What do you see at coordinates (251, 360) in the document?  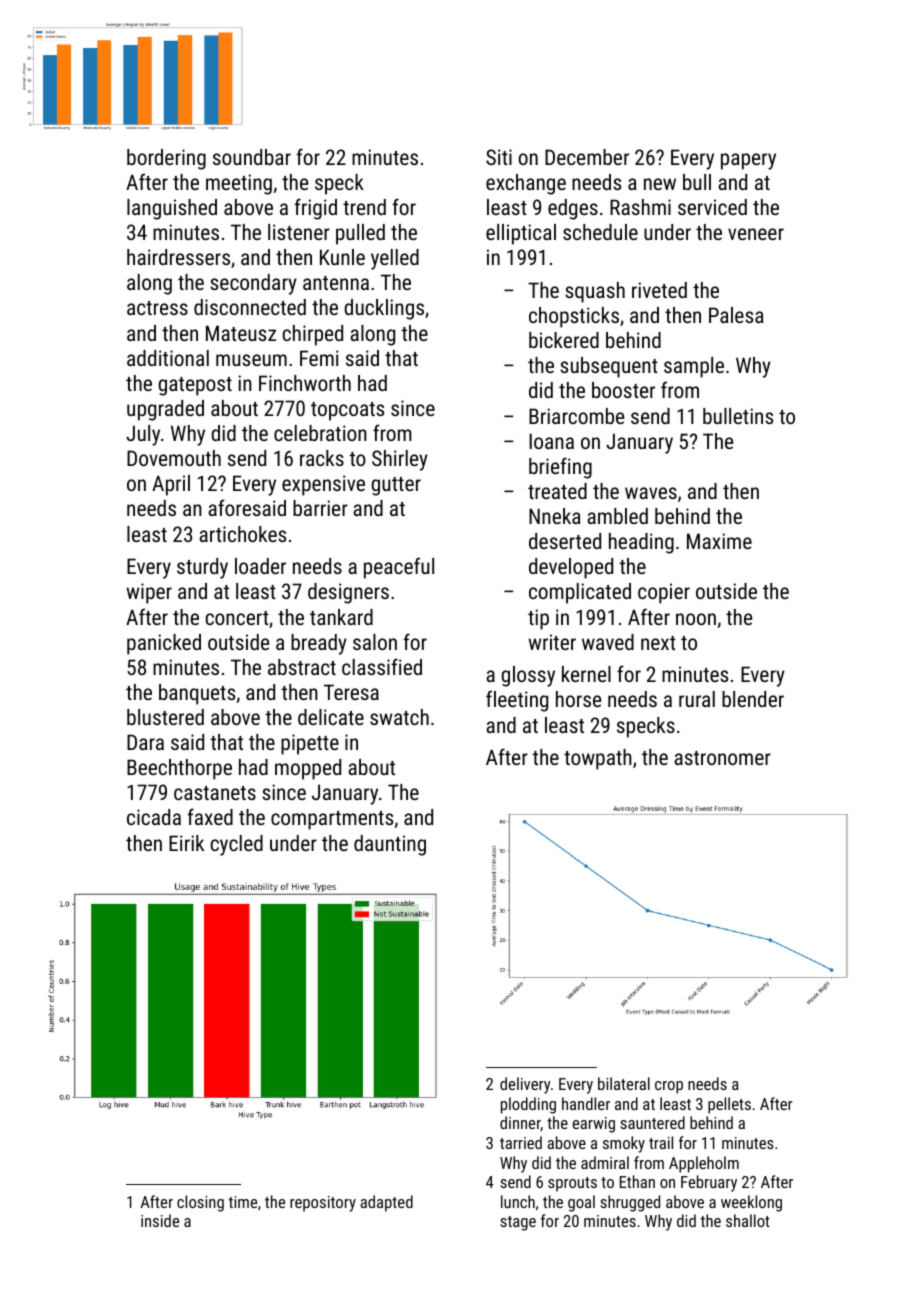 I see `museum` at bounding box center [251, 360].
